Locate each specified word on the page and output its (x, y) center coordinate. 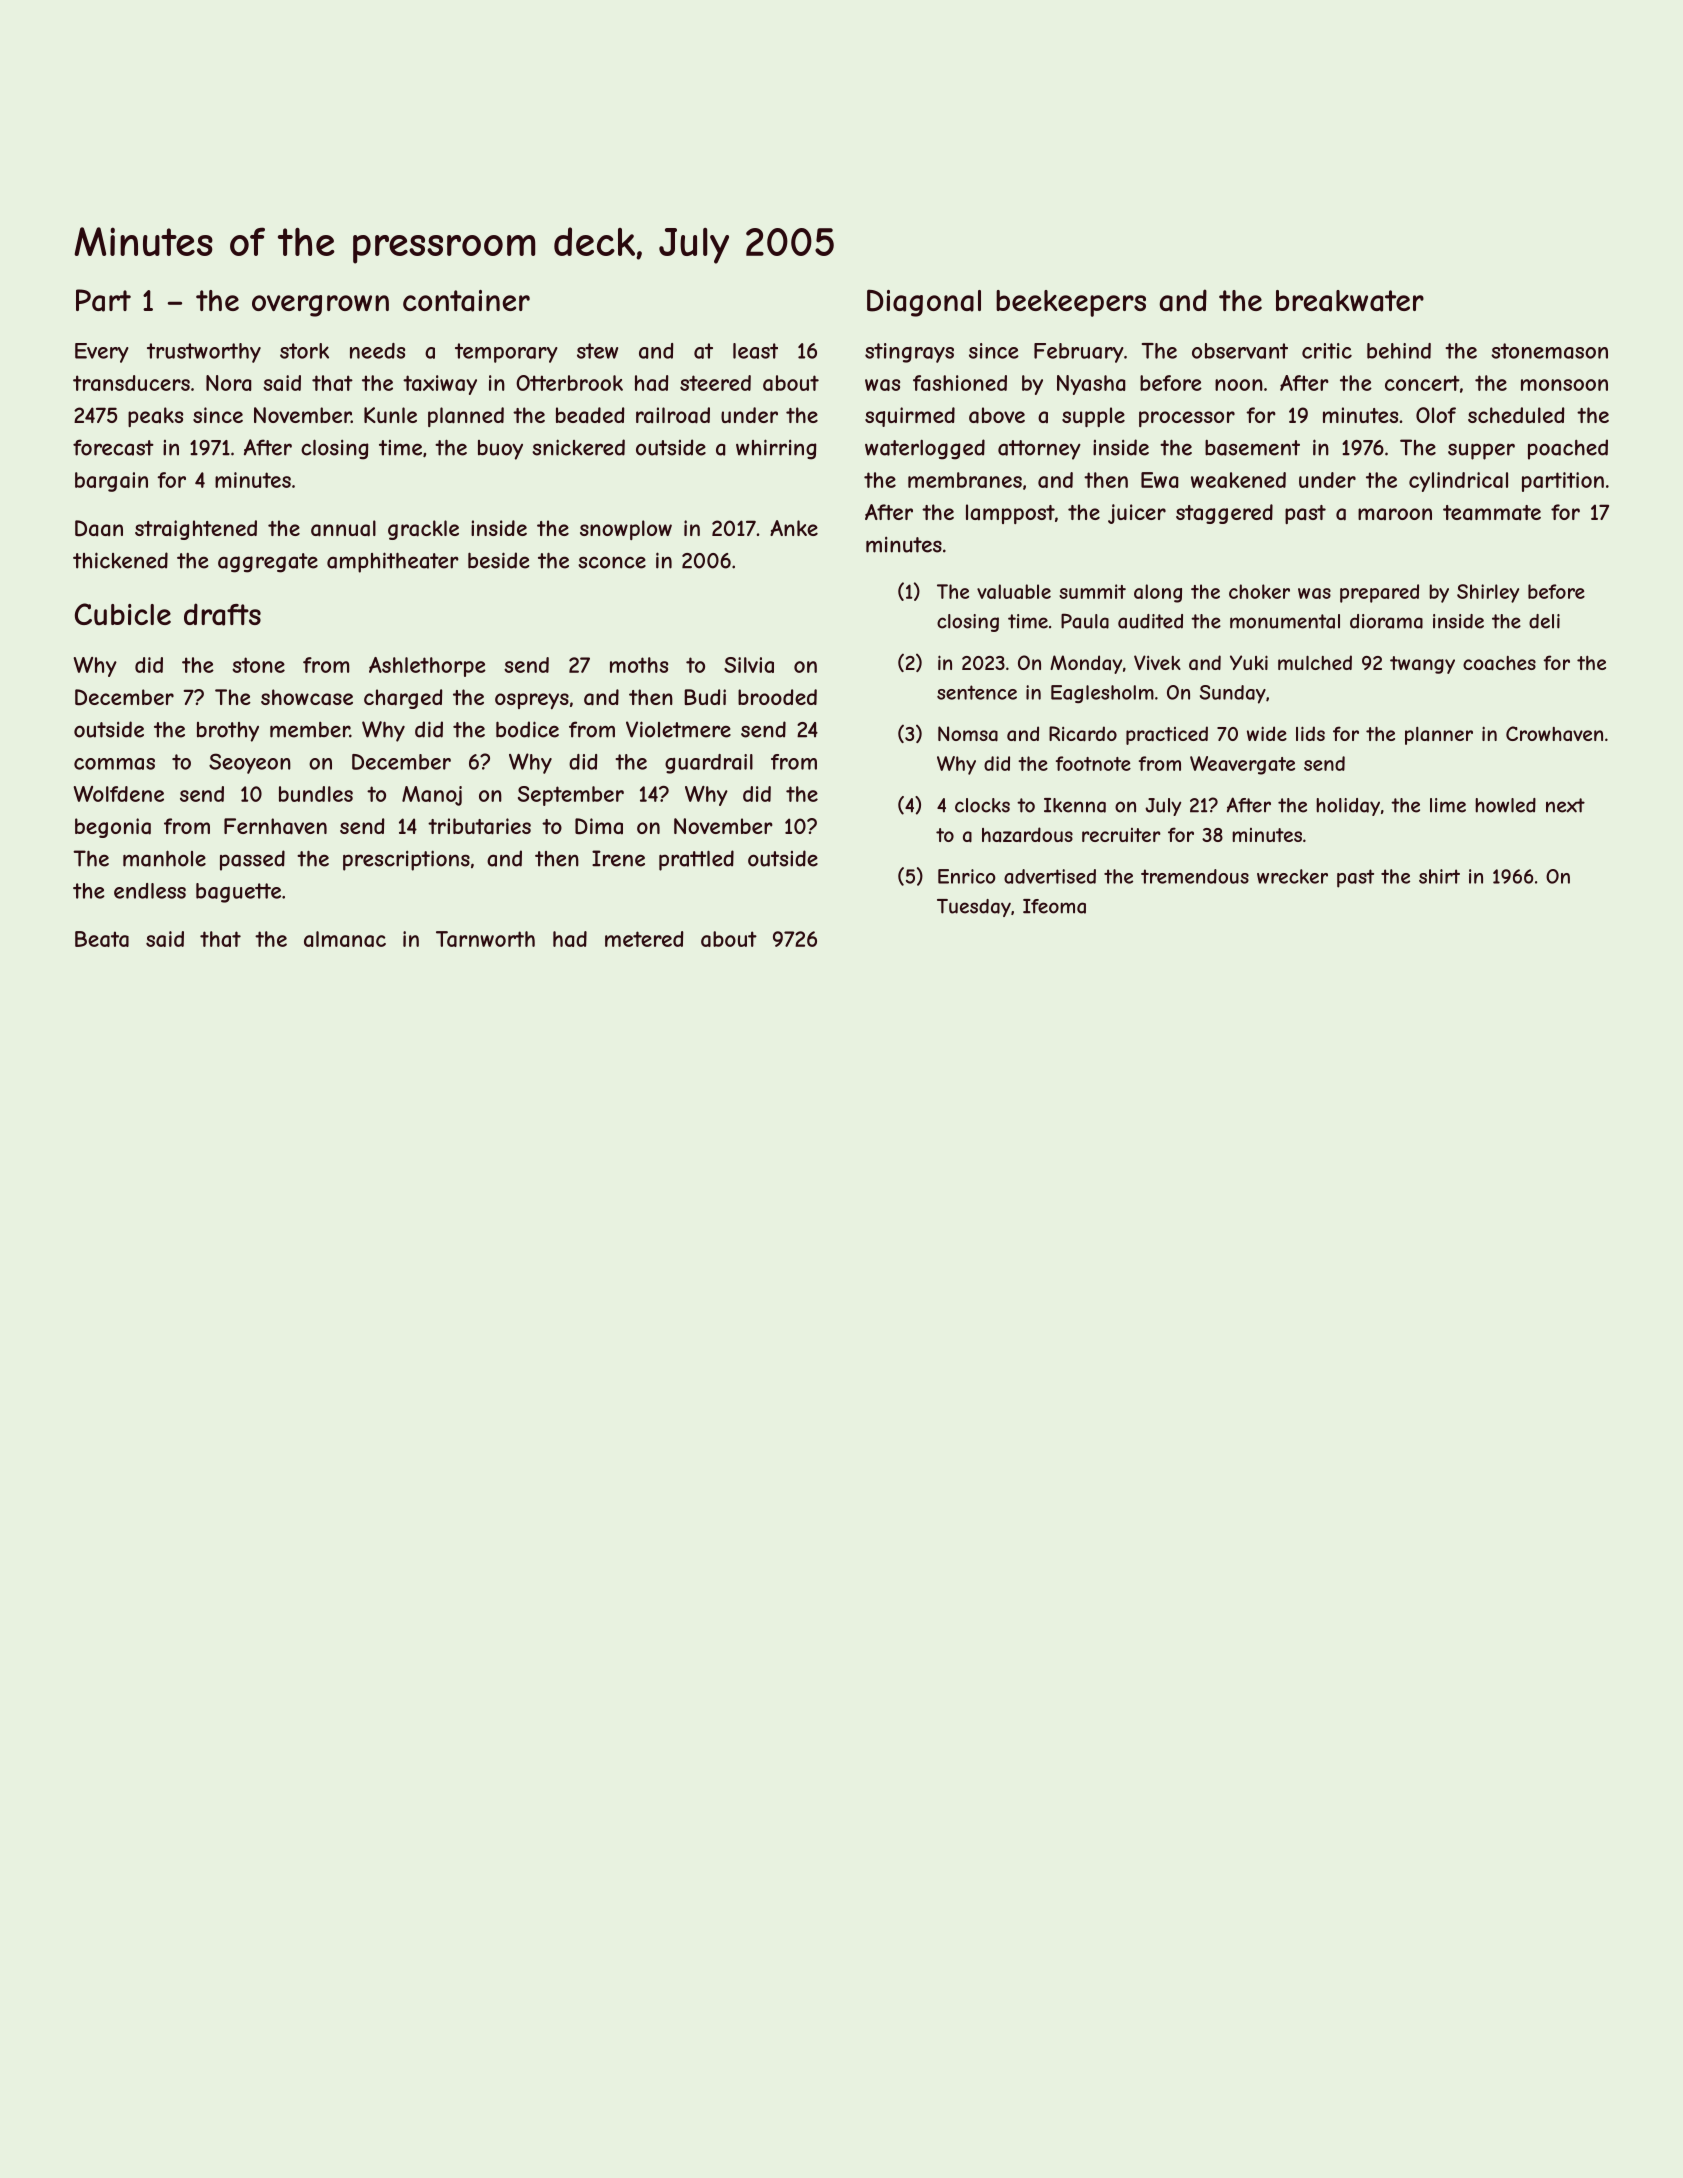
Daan (99, 528)
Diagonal (924, 303)
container (466, 301)
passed (252, 860)
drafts (222, 614)
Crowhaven (1554, 733)
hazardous (1027, 834)
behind (1399, 351)
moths (639, 665)
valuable (1014, 591)
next (1565, 805)
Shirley (1488, 593)
